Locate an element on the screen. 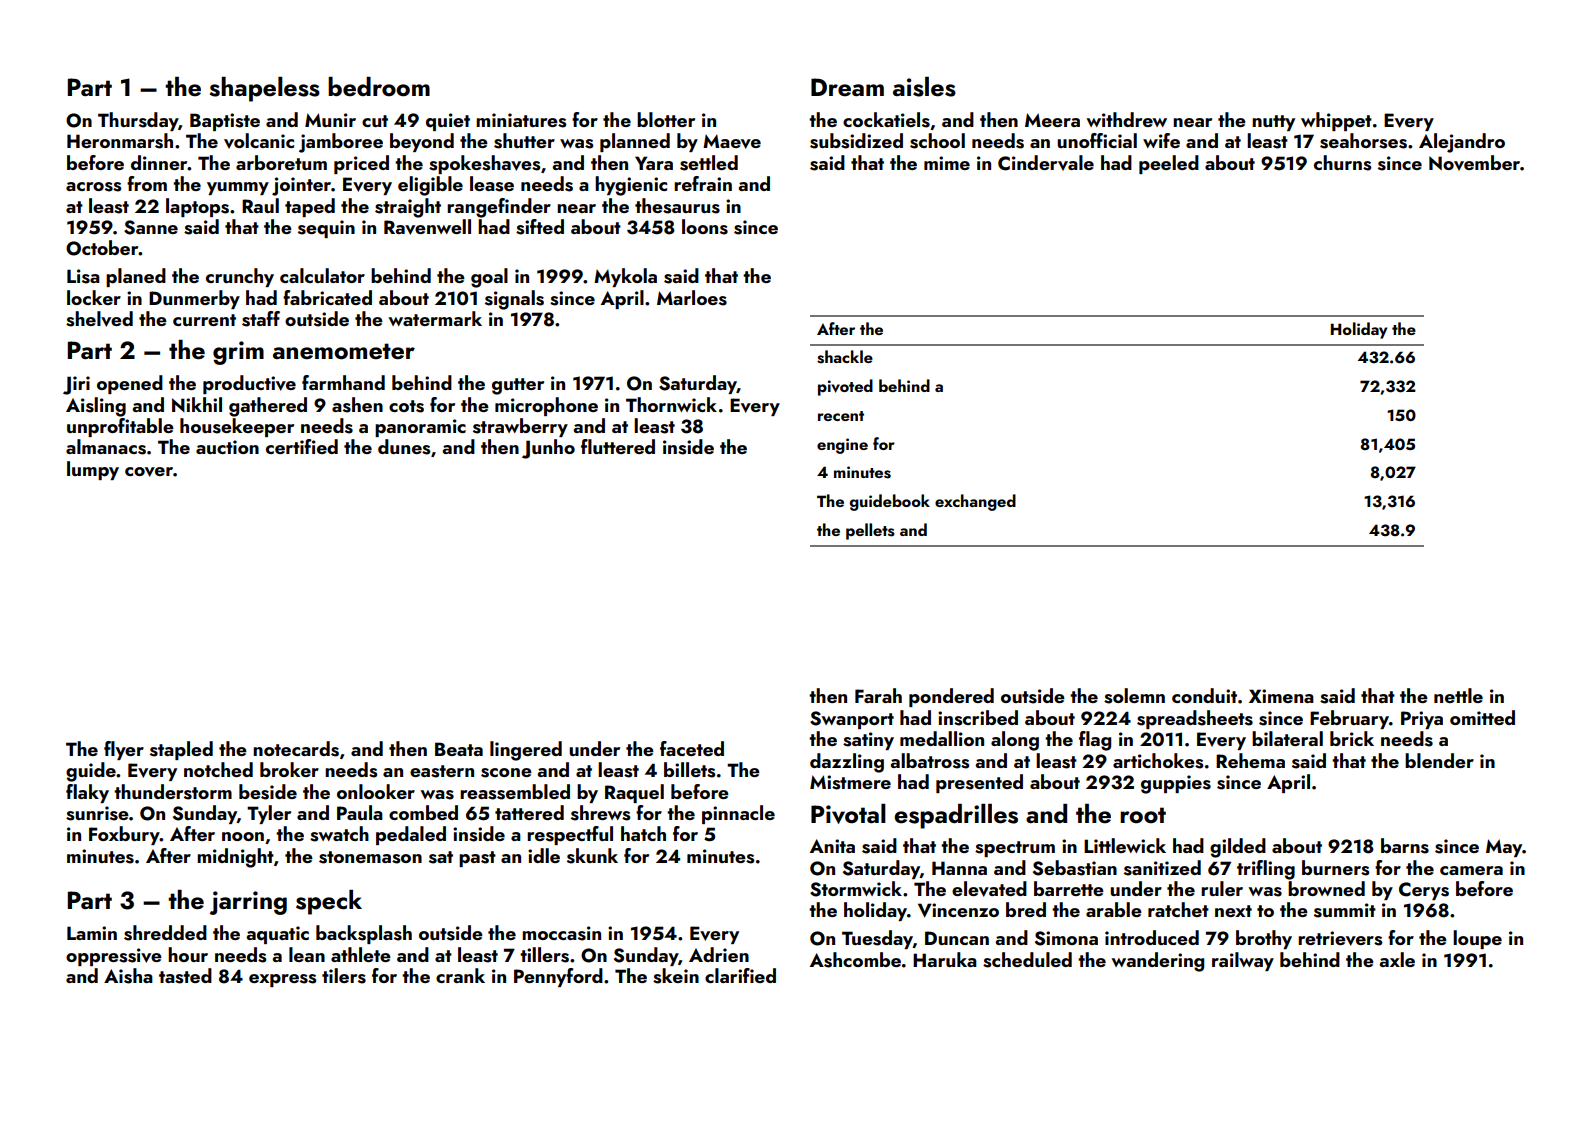 This screenshot has height=1127, width=1594. presented is located at coordinates (979, 783).
